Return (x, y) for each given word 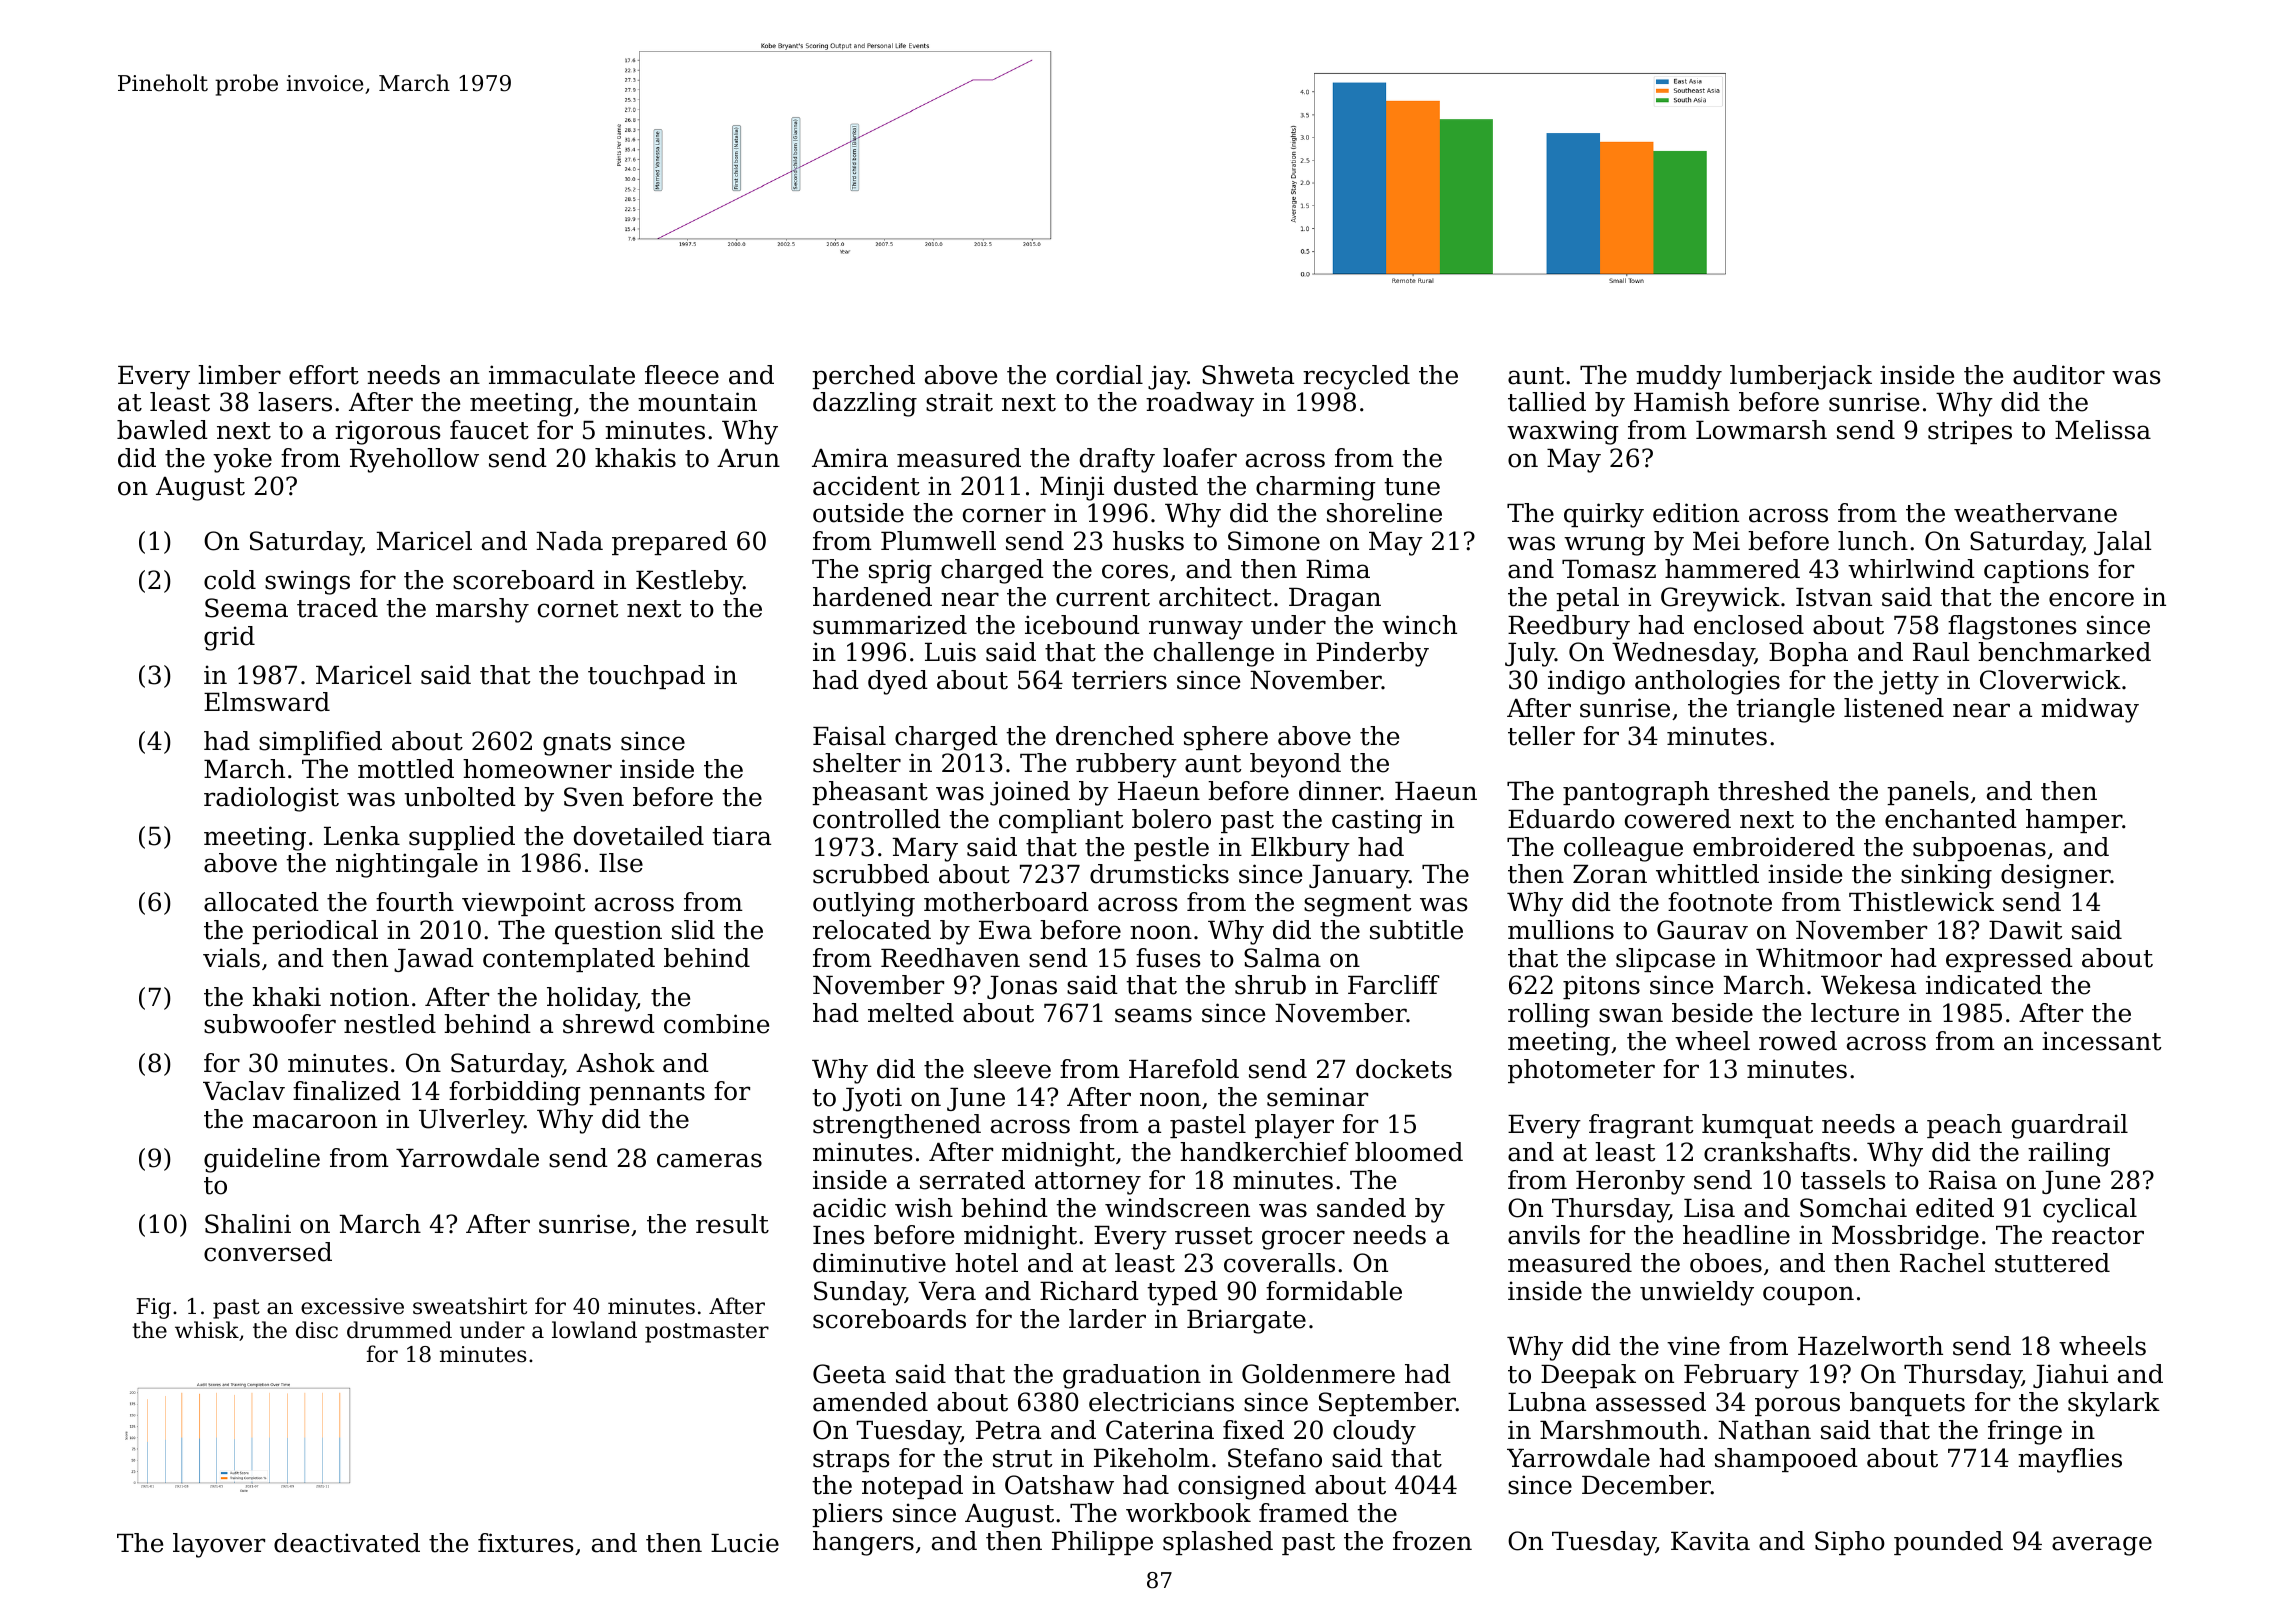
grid (229, 638)
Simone (1274, 541)
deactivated (347, 1543)
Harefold (1184, 1069)
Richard (1089, 1291)
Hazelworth (1870, 1346)
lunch (1873, 541)
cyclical (2090, 1210)
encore (2091, 599)
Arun (748, 458)
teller (1541, 736)
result (732, 1224)
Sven (594, 797)
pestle (1171, 849)
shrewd (609, 1024)
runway (1196, 630)
